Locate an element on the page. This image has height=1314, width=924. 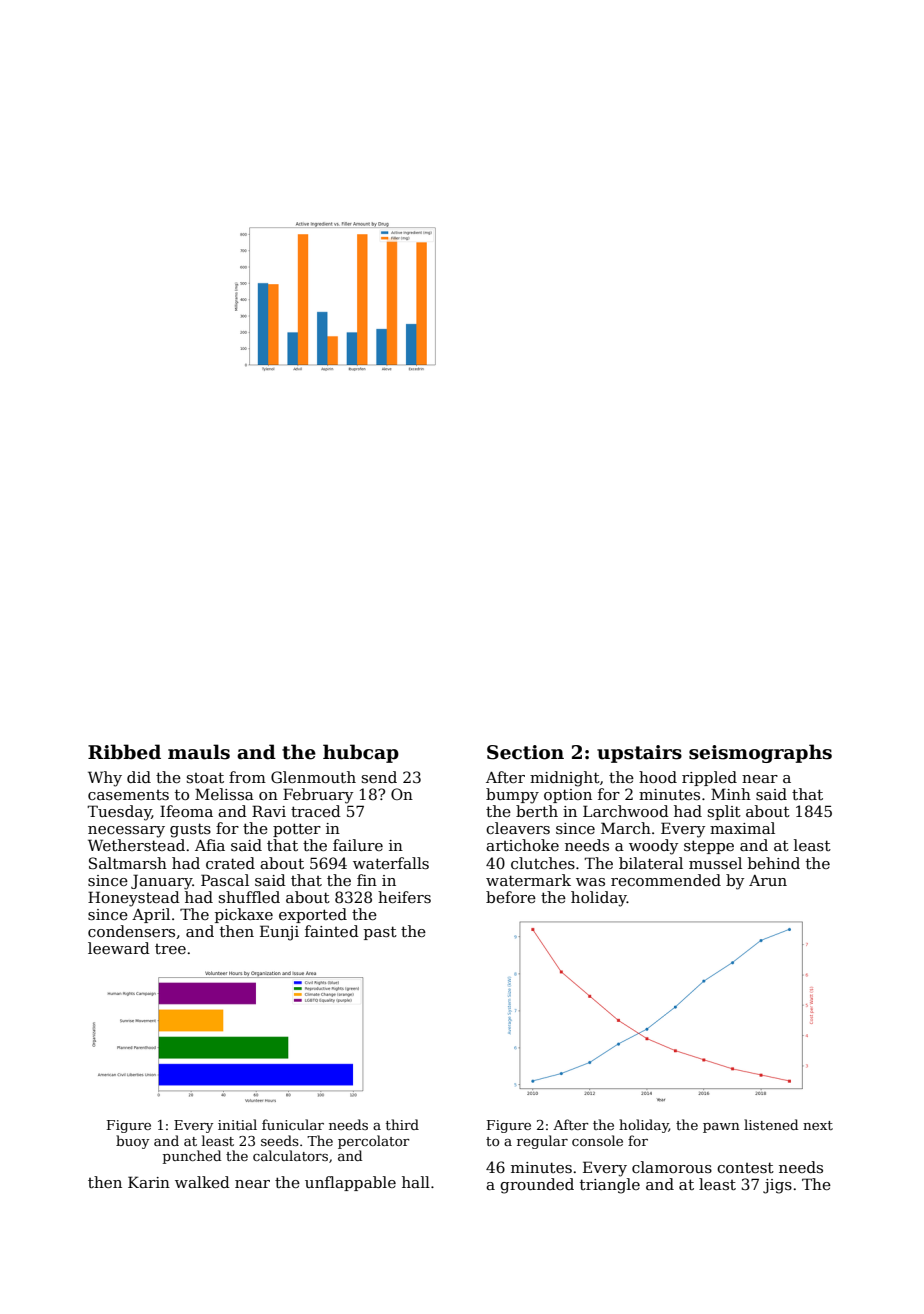
seismographs is located at coordinates (760, 753).
